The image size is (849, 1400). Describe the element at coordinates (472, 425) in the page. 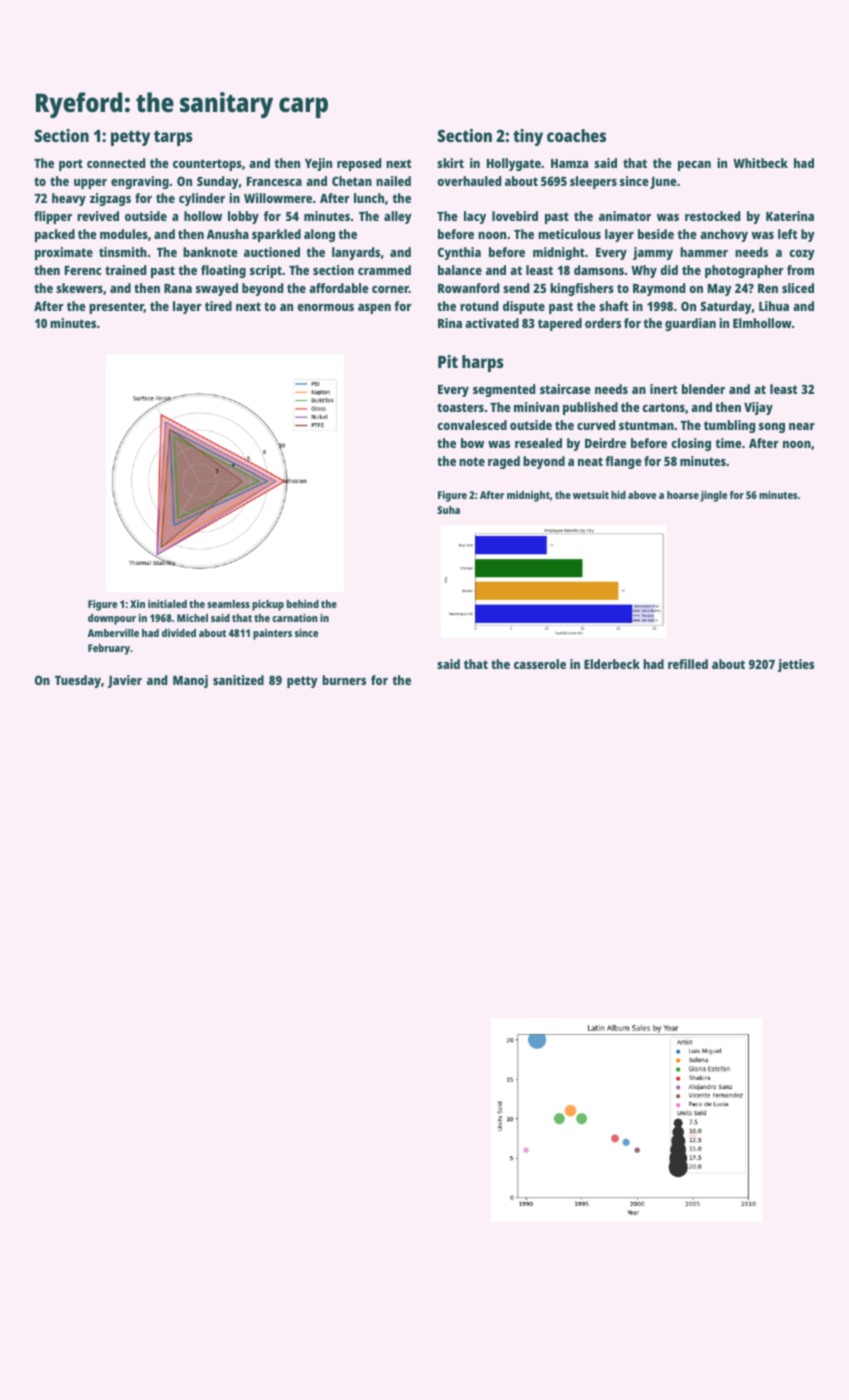

I see `convalesced` at that location.
